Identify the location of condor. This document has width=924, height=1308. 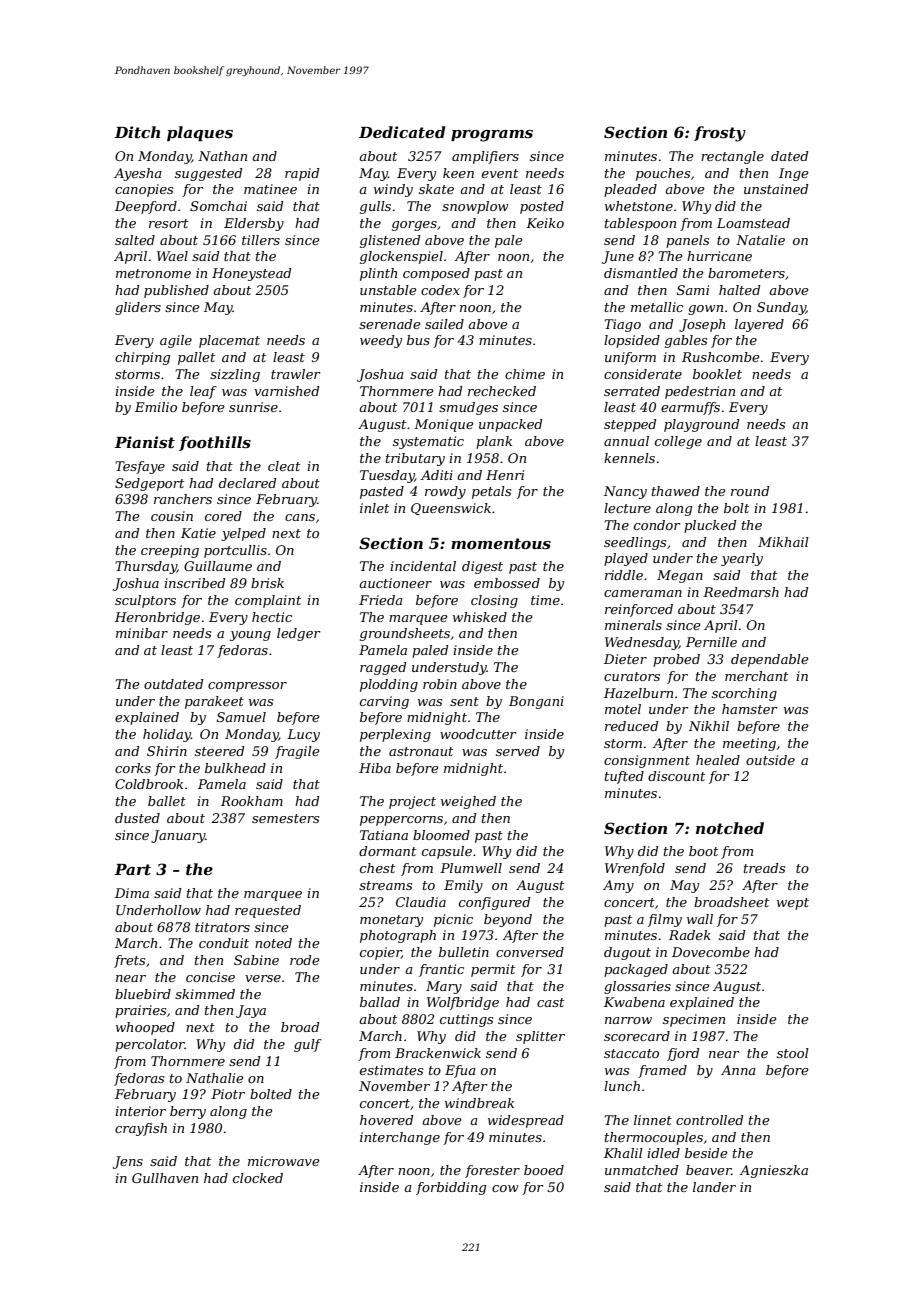
(657, 525).
